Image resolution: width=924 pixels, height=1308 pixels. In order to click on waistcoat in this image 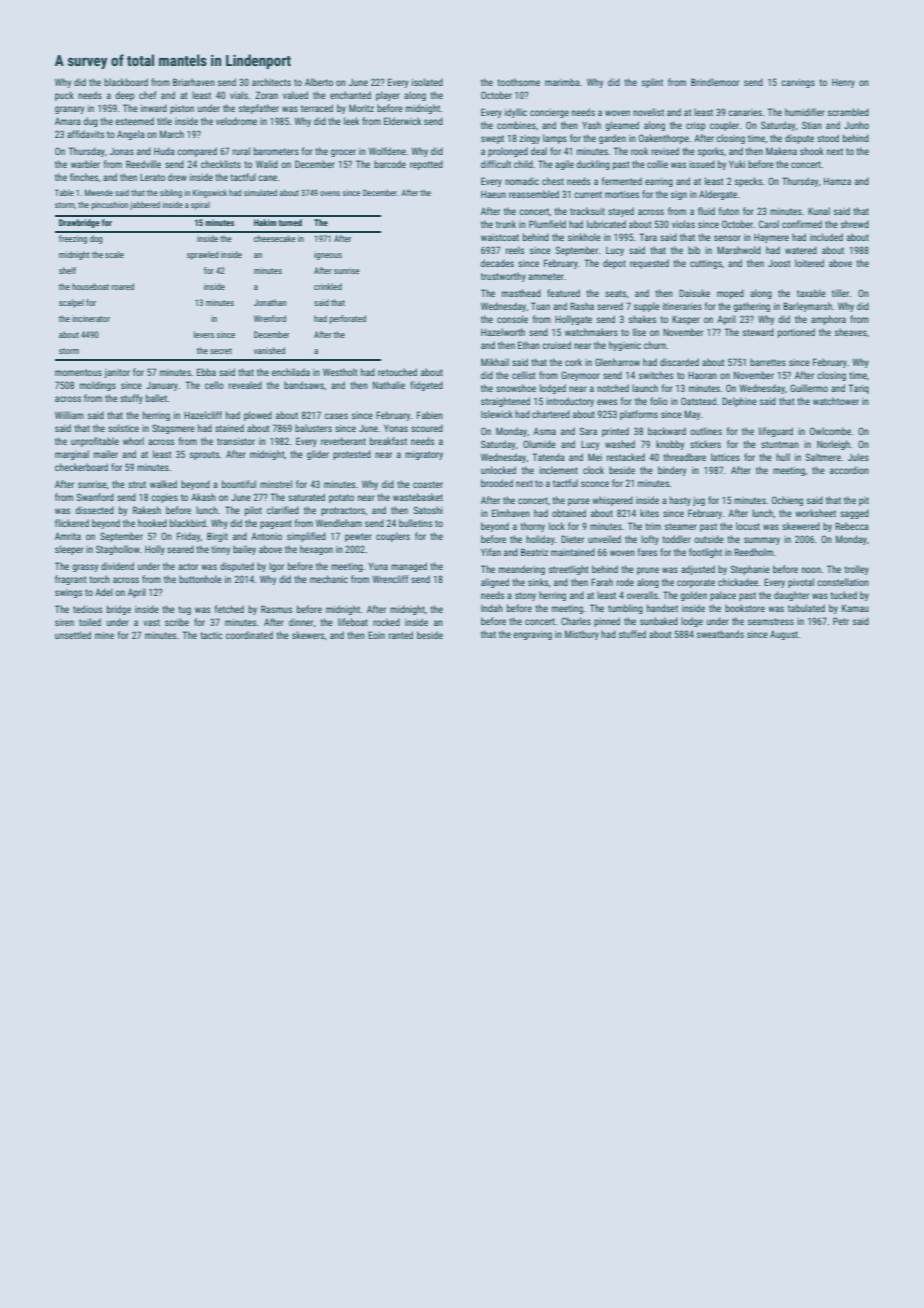, I will do `click(500, 237)`.
